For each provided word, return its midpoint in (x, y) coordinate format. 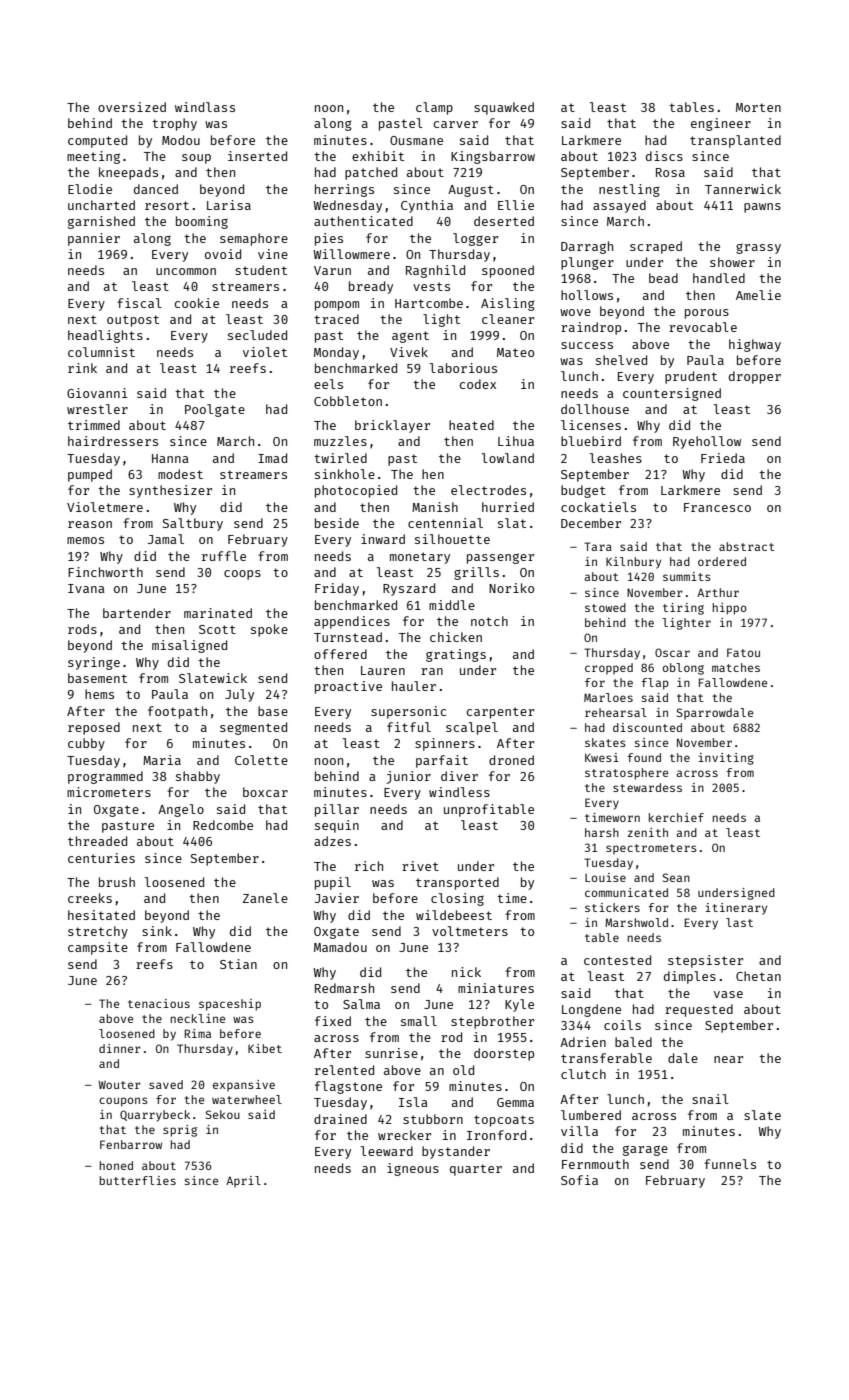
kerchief (676, 817)
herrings (344, 190)
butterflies (138, 1180)
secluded (257, 335)
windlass (205, 107)
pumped (90, 475)
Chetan (758, 976)
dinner (120, 1048)
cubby (86, 744)
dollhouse (595, 409)
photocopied (356, 491)
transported (457, 883)
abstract (747, 546)
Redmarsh (344, 988)
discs (664, 156)
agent (410, 337)
